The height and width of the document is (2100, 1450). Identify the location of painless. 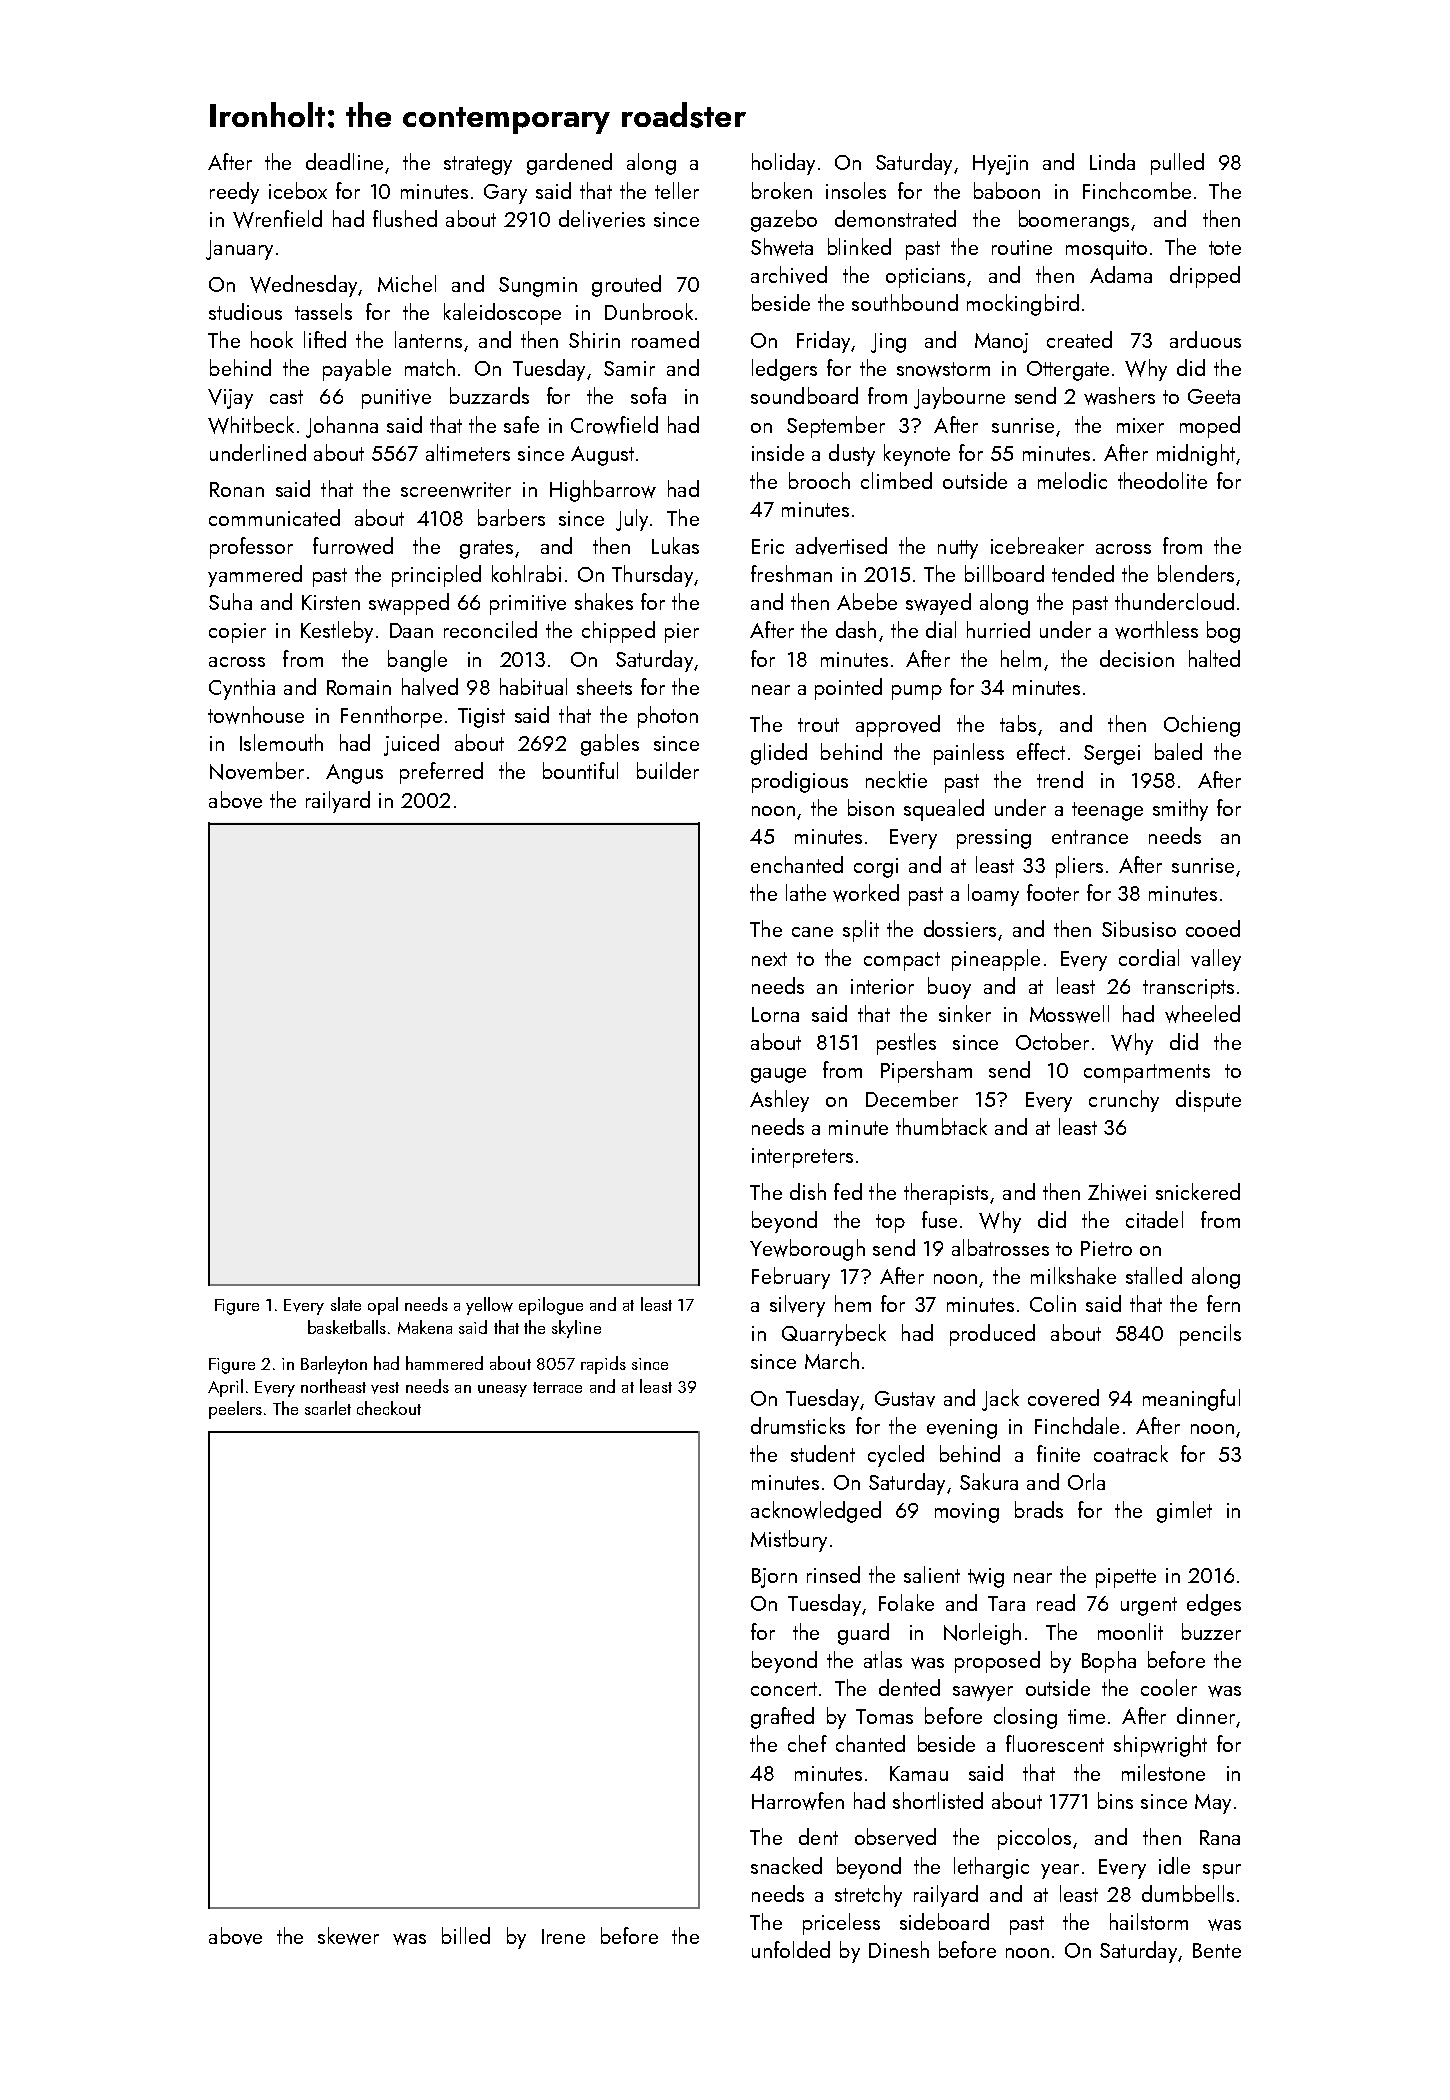
(969, 754).
